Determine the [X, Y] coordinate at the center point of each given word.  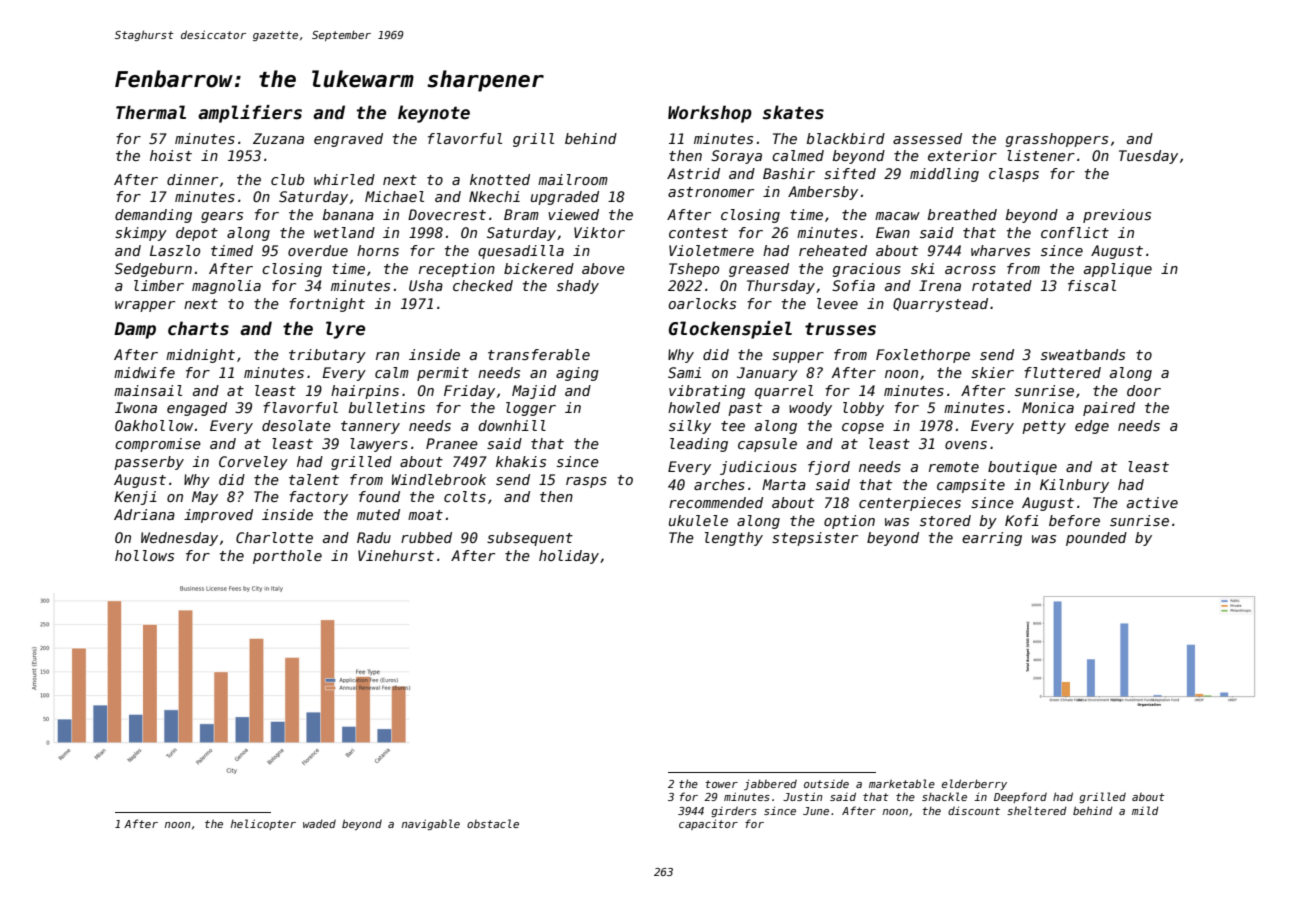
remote [954, 467]
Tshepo [694, 270]
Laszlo [175, 250]
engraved [348, 140]
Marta [784, 484]
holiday [569, 557]
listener [1041, 155]
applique [1118, 270]
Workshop [710, 114]
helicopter [263, 824]
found [379, 496]
